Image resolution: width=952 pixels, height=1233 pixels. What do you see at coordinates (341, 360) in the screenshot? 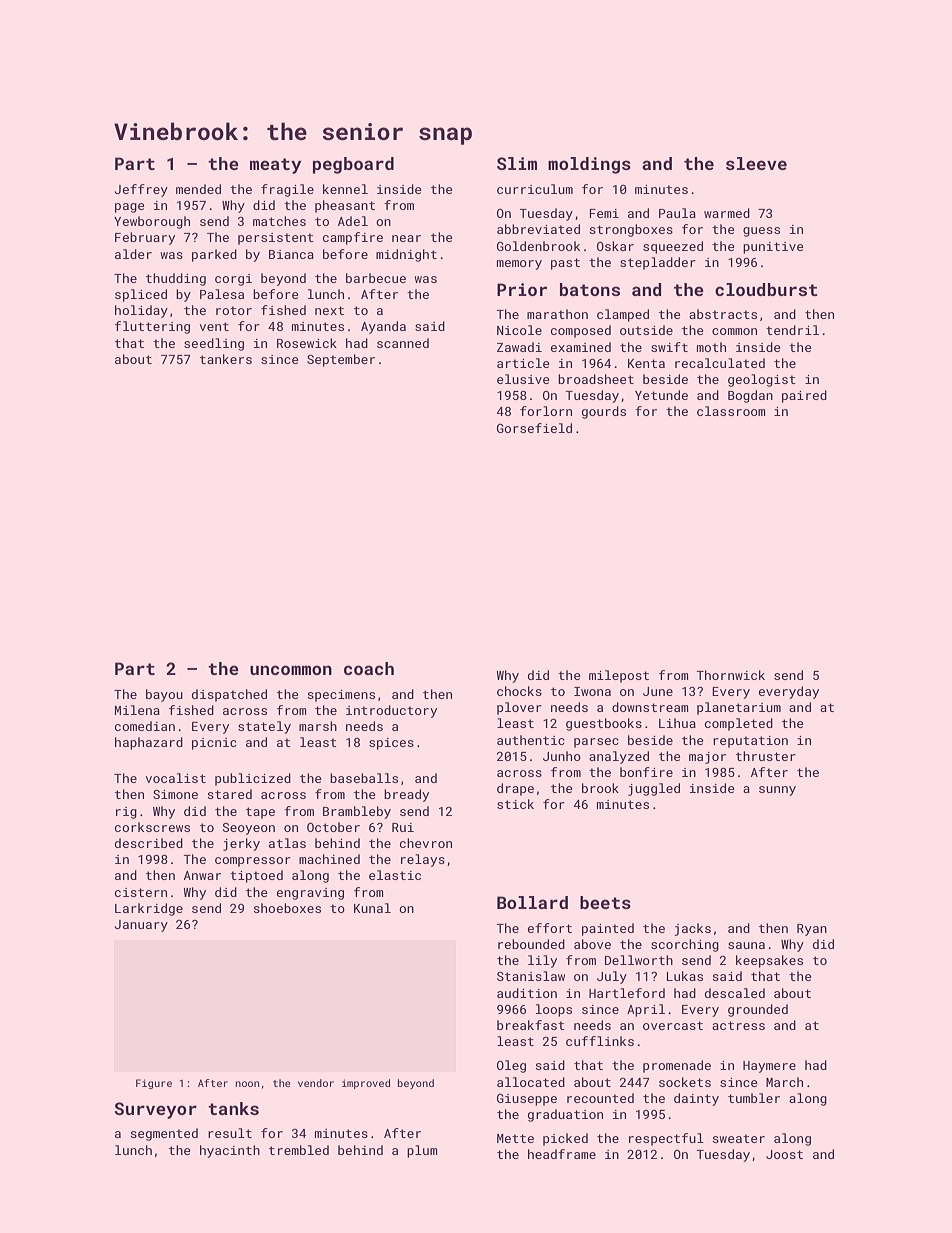
I see `September` at bounding box center [341, 360].
